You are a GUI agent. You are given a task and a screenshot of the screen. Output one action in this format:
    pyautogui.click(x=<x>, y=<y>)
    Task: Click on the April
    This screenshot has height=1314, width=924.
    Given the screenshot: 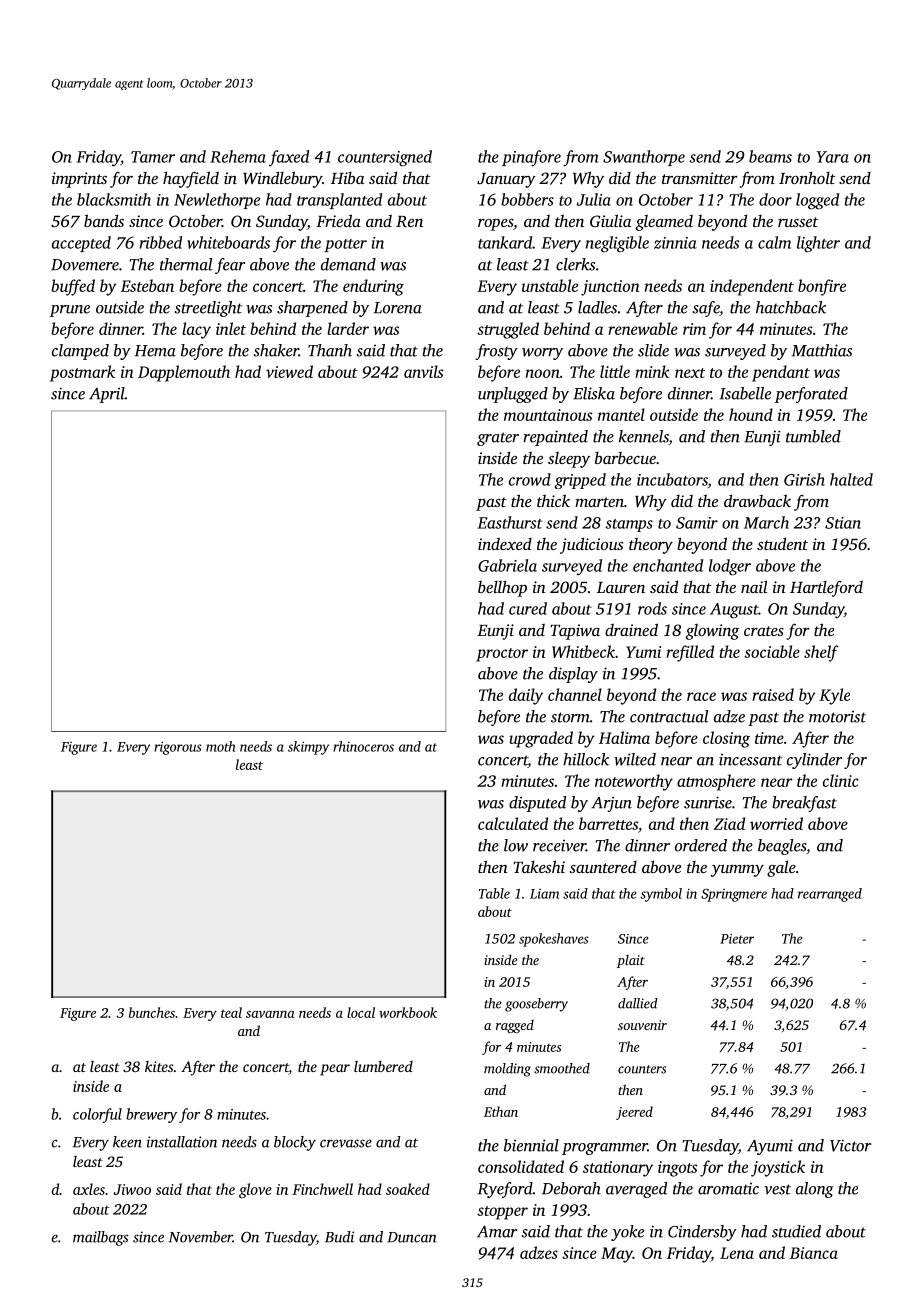 What is the action you would take?
    pyautogui.click(x=107, y=395)
